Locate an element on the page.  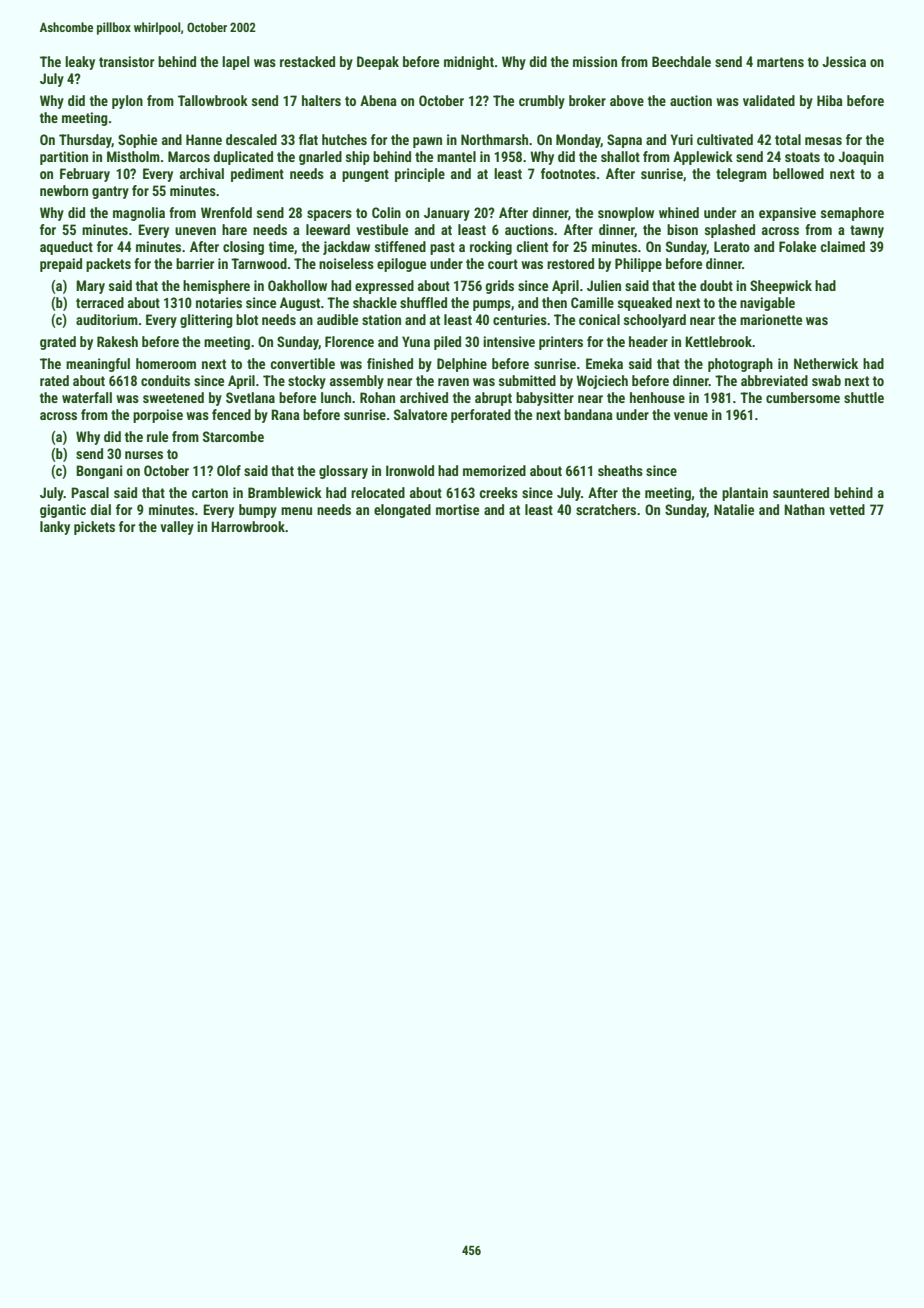
Deepak is located at coordinates (378, 63).
